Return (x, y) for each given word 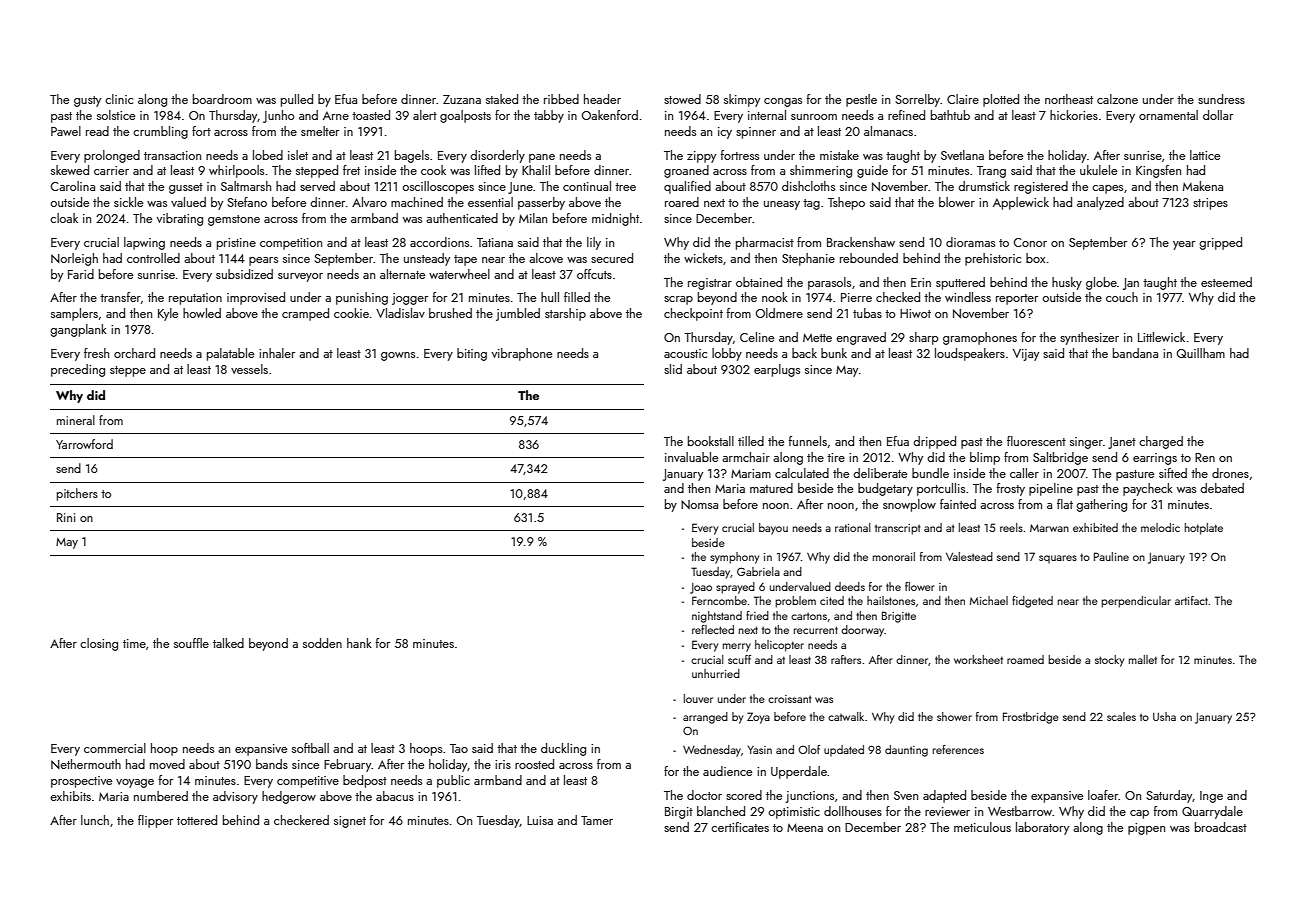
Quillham (1201, 353)
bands (272, 764)
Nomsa (699, 504)
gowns (398, 356)
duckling (563, 749)
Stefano (247, 202)
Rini (66, 517)
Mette (817, 337)
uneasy (782, 205)
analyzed (1100, 203)
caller (1024, 473)
